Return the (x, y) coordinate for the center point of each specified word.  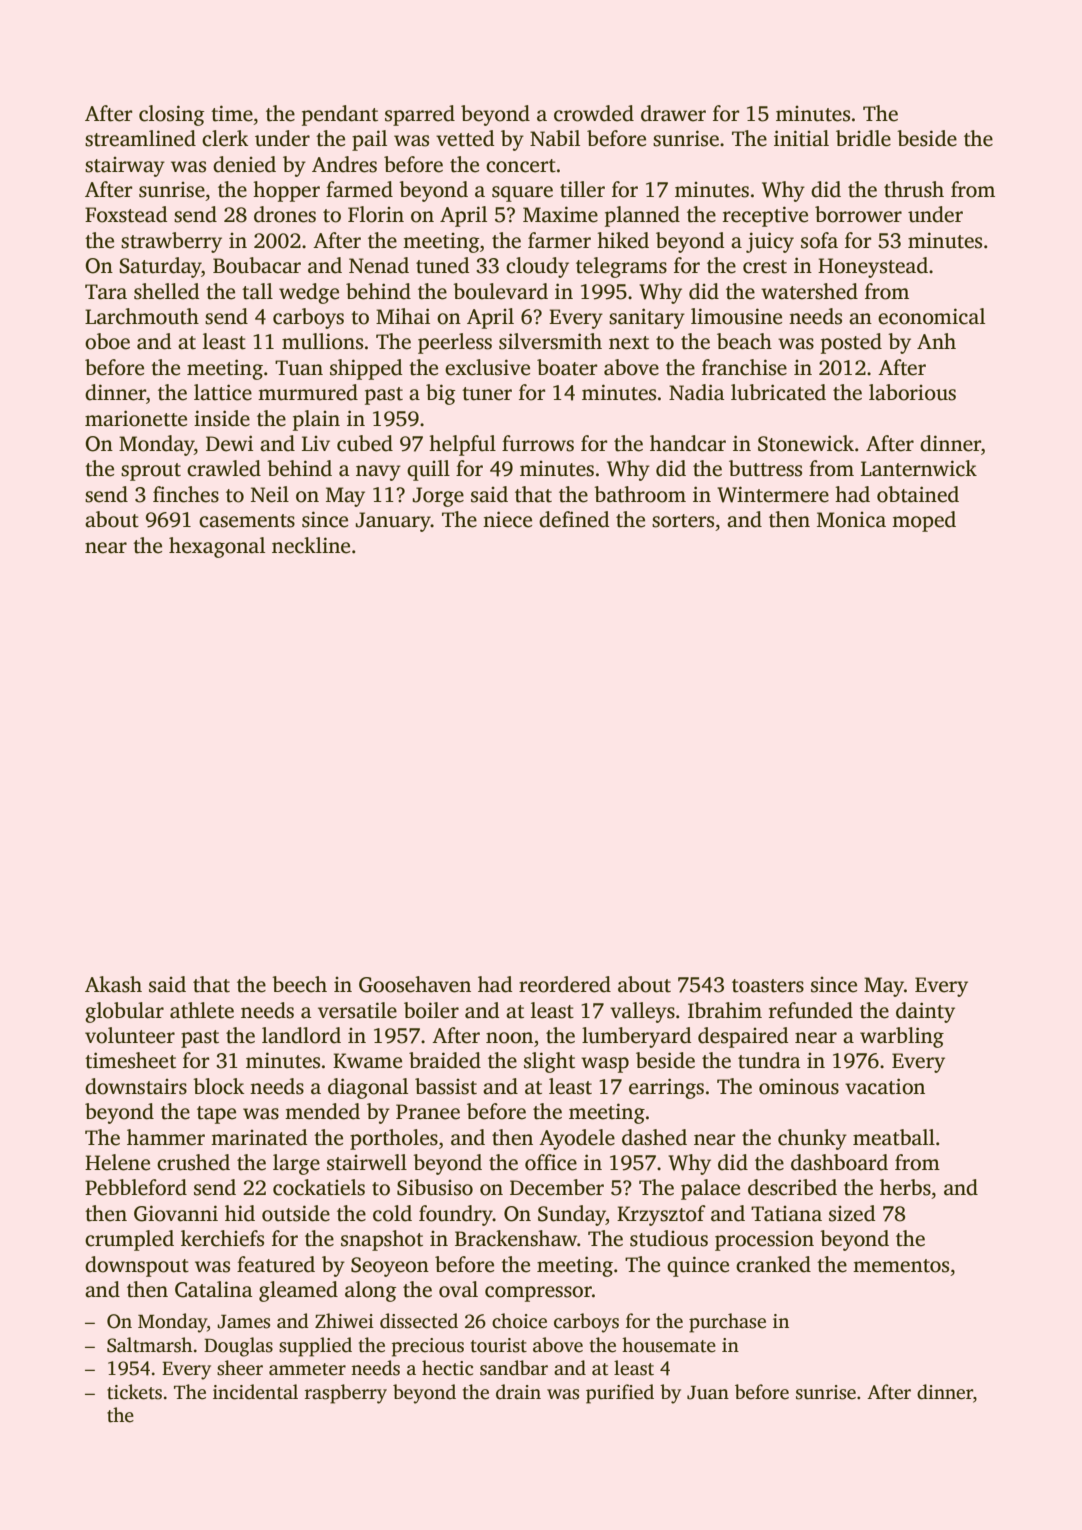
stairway (125, 167)
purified (620, 1394)
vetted (465, 138)
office (551, 1162)
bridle (863, 138)
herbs (905, 1187)
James (243, 1322)
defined (574, 519)
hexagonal (217, 547)
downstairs (136, 1086)
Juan (708, 1393)
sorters (683, 521)
